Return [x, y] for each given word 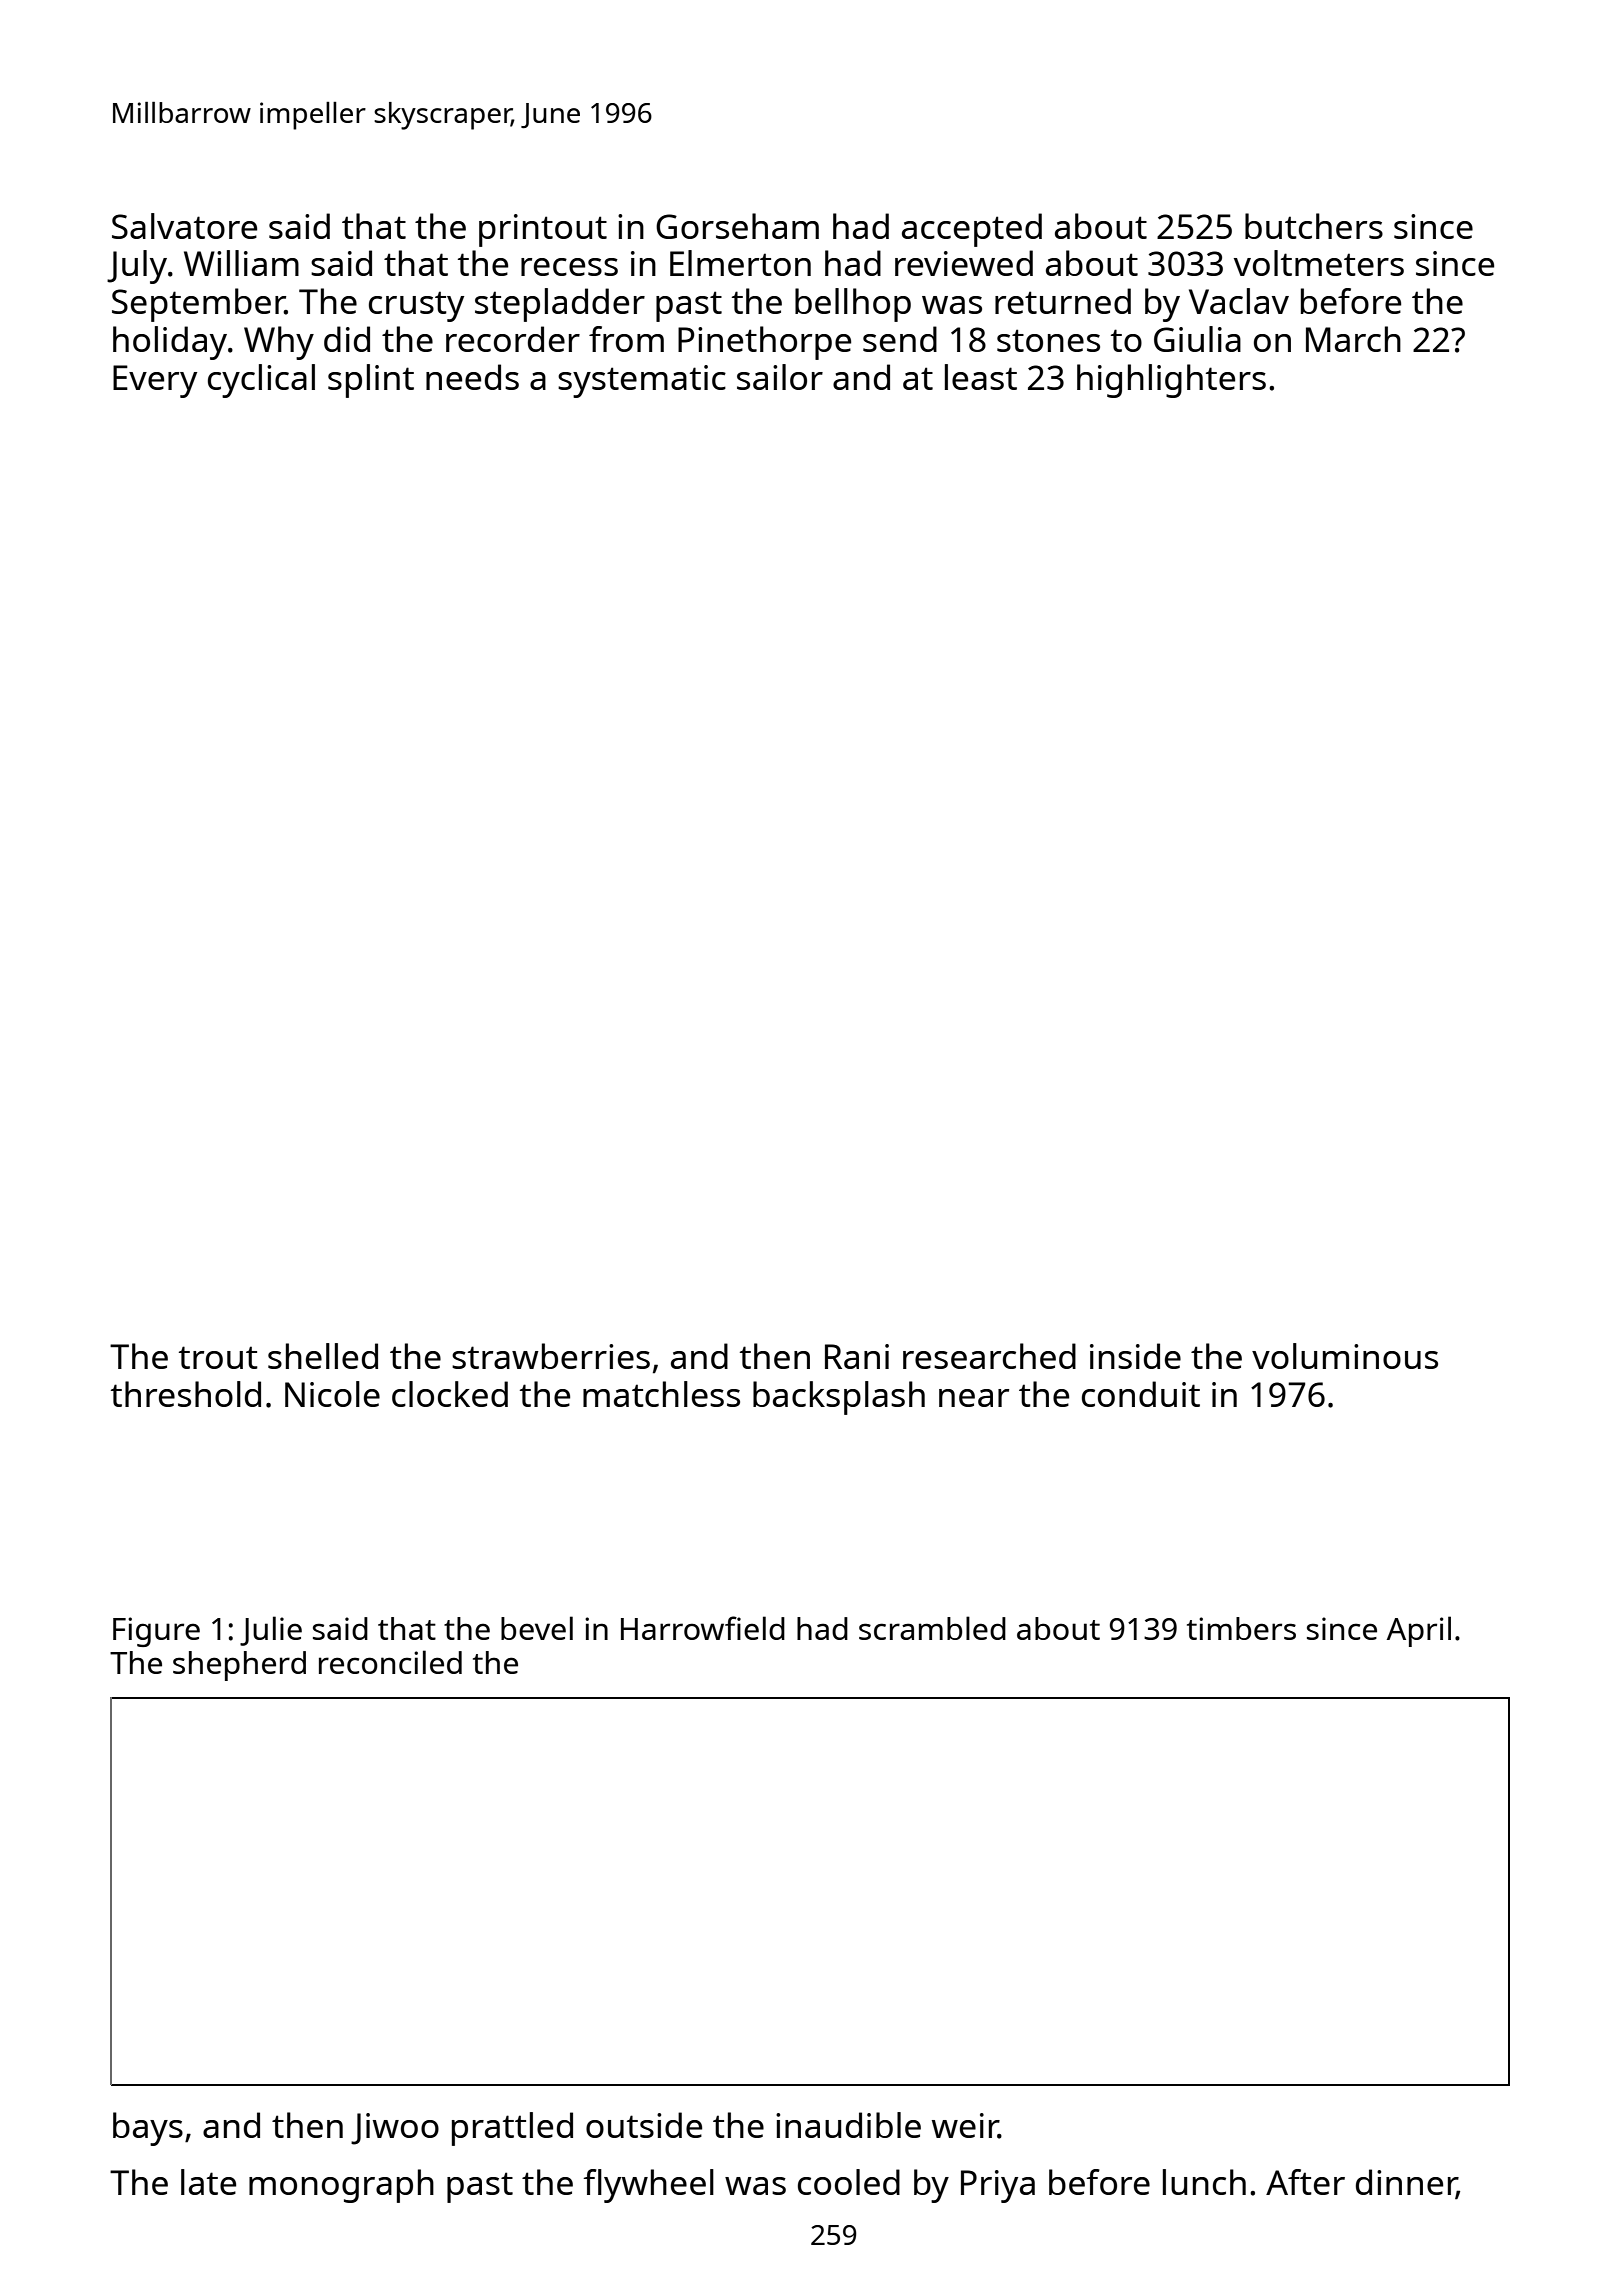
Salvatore [184, 226]
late [208, 2182]
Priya [998, 2186]
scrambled [932, 1628]
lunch [1204, 2182]
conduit [1141, 1394]
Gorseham [737, 226]
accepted [972, 230]
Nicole [332, 1394]
